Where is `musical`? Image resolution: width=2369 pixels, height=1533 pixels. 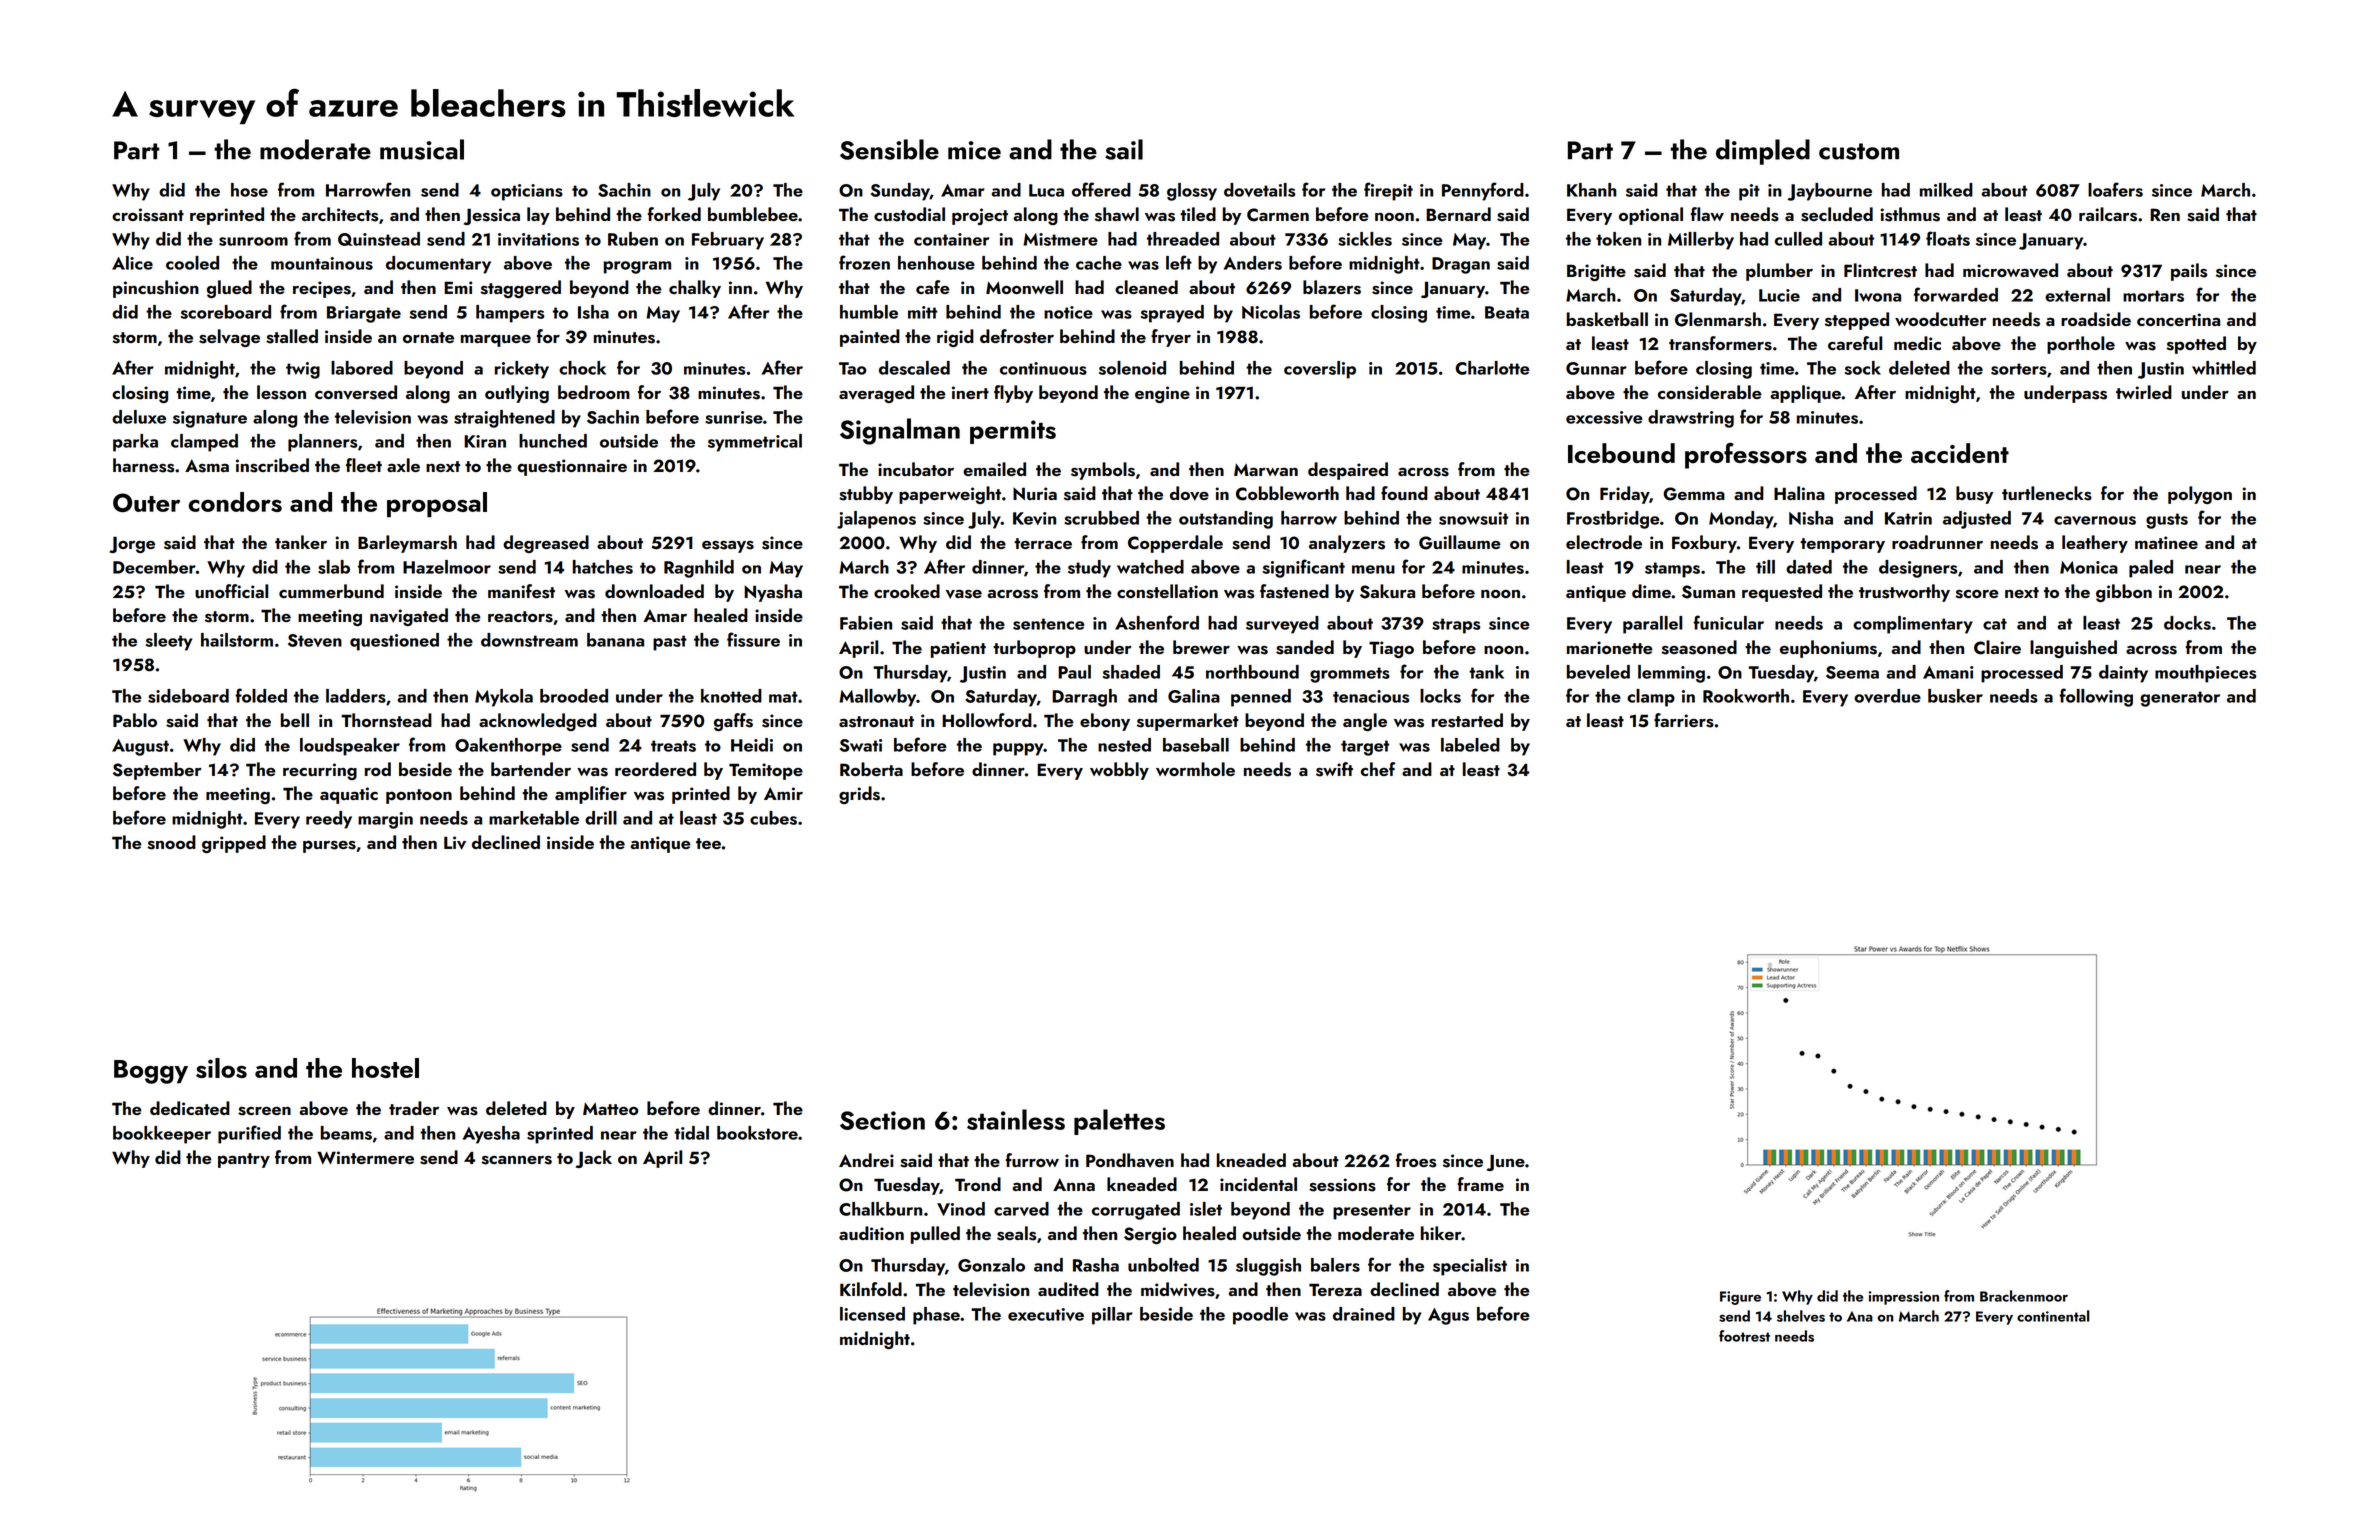
musical is located at coordinates (422, 149).
